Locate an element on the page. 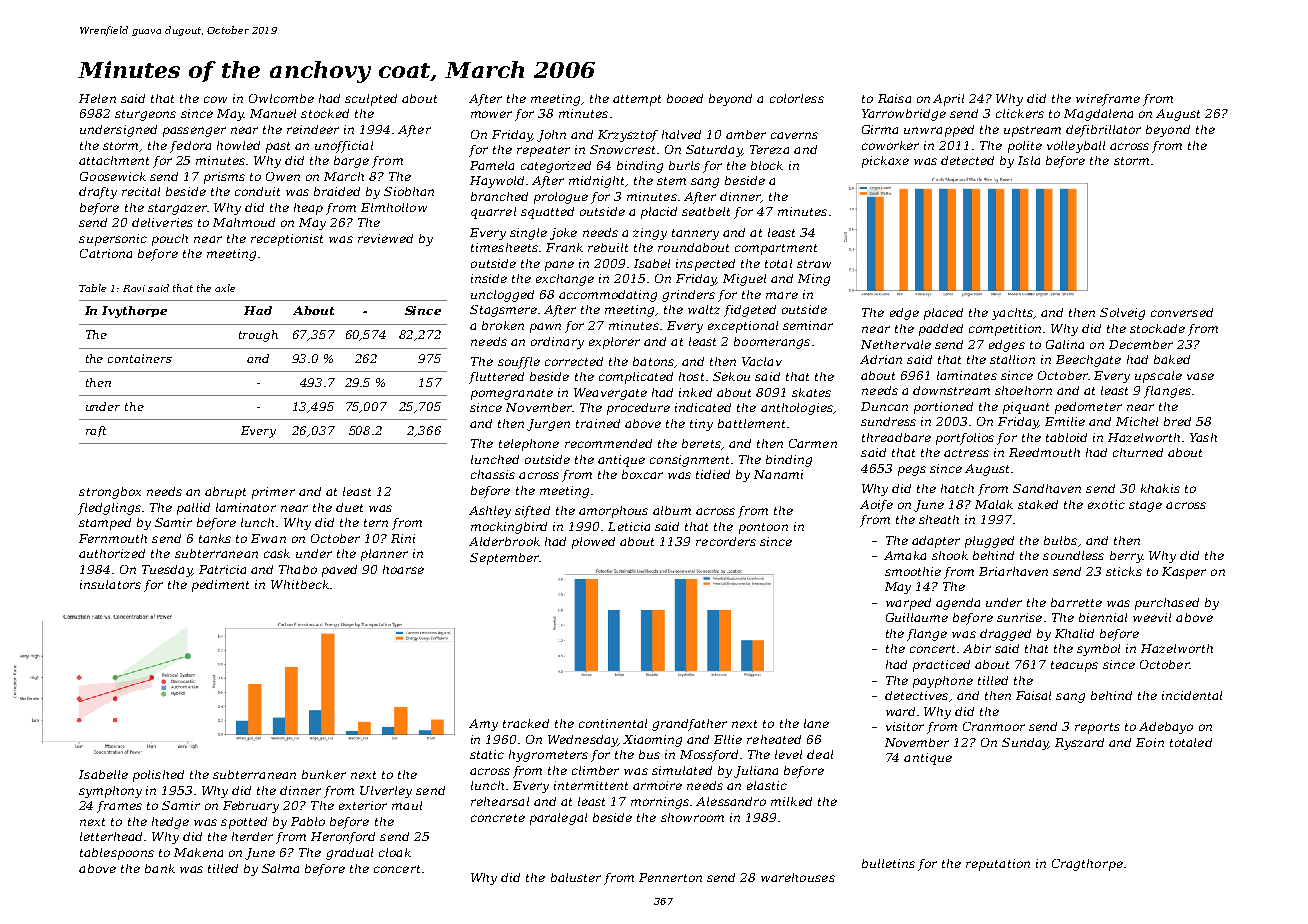  Yash is located at coordinates (1203, 437).
